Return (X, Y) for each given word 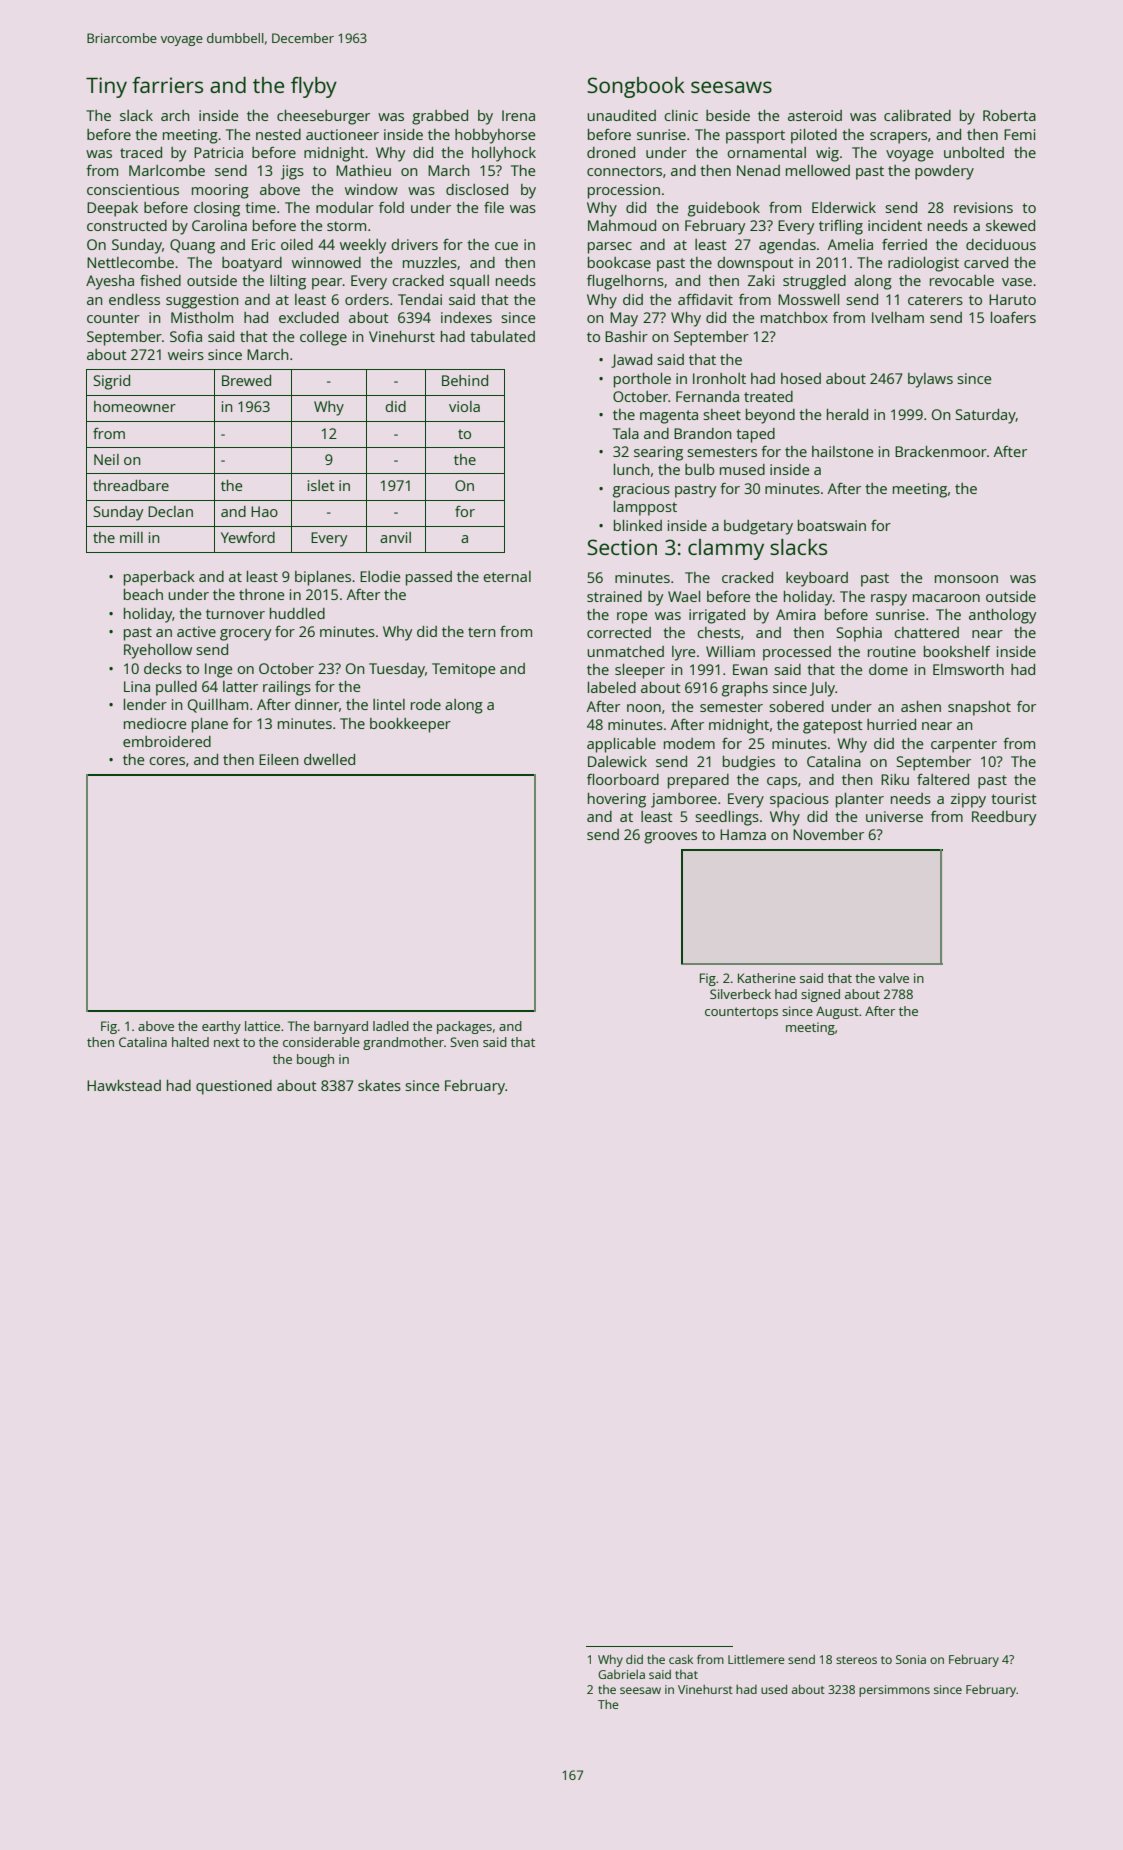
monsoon (966, 579)
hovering (617, 800)
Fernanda (707, 396)
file (494, 207)
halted (190, 1042)
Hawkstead (124, 1085)
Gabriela (621, 1674)
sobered (796, 706)
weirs (186, 354)
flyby (314, 87)
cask (681, 1659)
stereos (856, 1660)
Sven (464, 1042)
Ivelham (898, 317)
